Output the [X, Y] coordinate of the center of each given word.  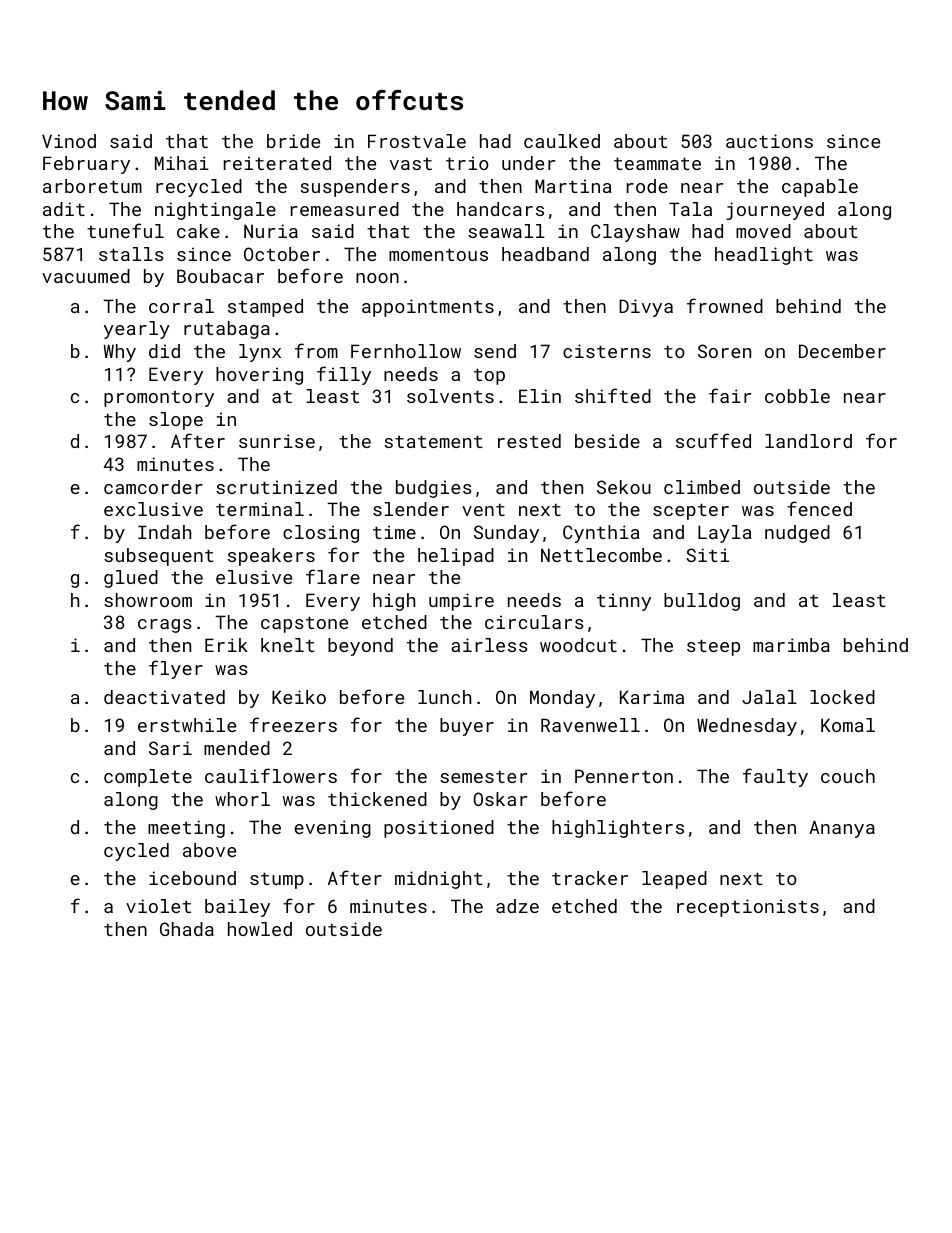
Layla [724, 534]
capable [820, 188]
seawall [506, 231]
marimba [791, 645]
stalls [131, 254]
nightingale [215, 211]
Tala [690, 209]
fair [730, 395]
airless [489, 645]
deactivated [164, 697]
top [489, 376]
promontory [159, 399]
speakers [271, 557]
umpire [461, 602]
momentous [438, 254]
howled [260, 929]
